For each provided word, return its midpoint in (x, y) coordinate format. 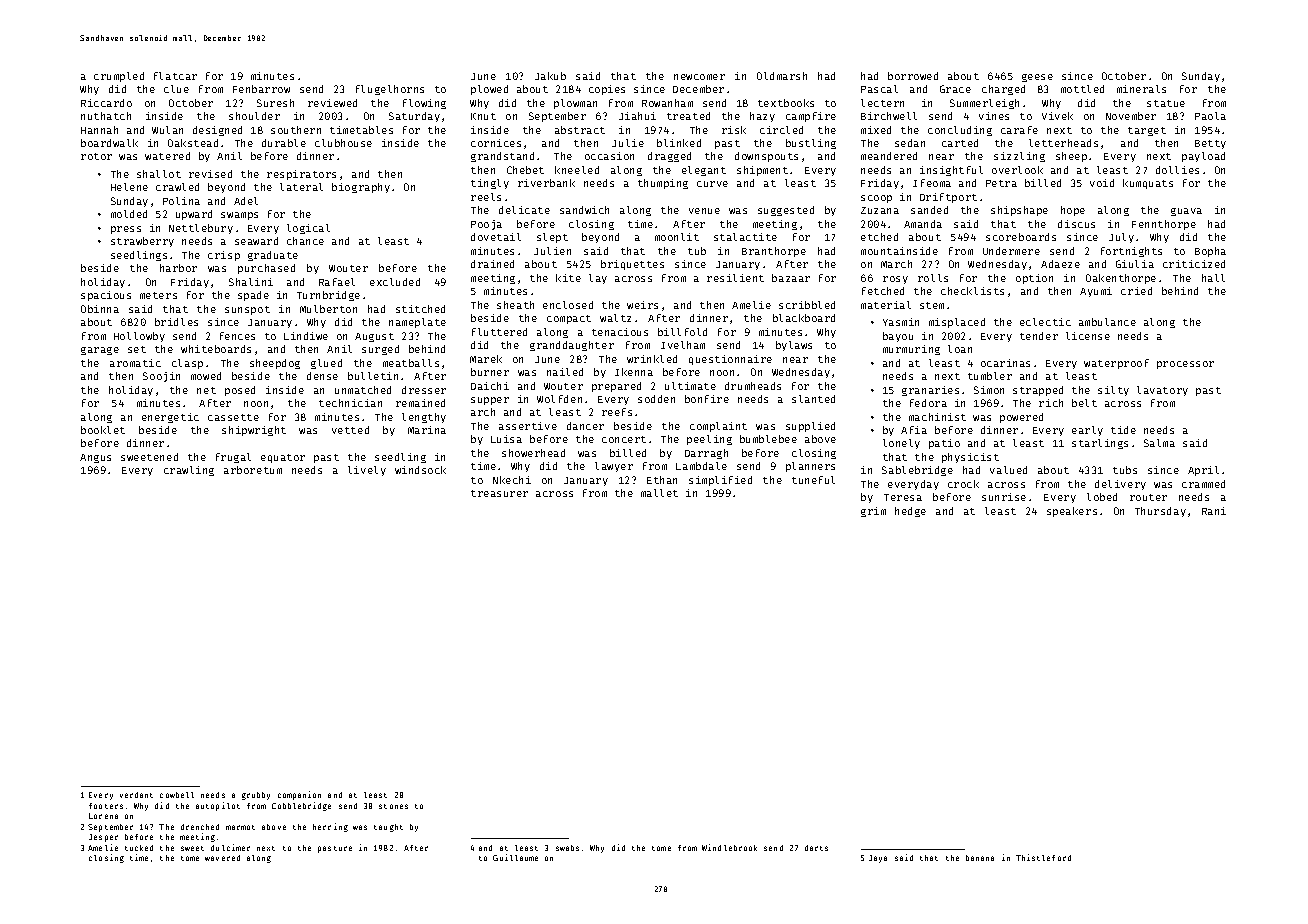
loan (960, 349)
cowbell (177, 795)
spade (253, 296)
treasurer (499, 493)
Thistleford (1043, 857)
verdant (136, 795)
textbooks (786, 103)
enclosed (568, 305)
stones (393, 806)
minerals (1141, 89)
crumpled (119, 77)
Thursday (1160, 512)
